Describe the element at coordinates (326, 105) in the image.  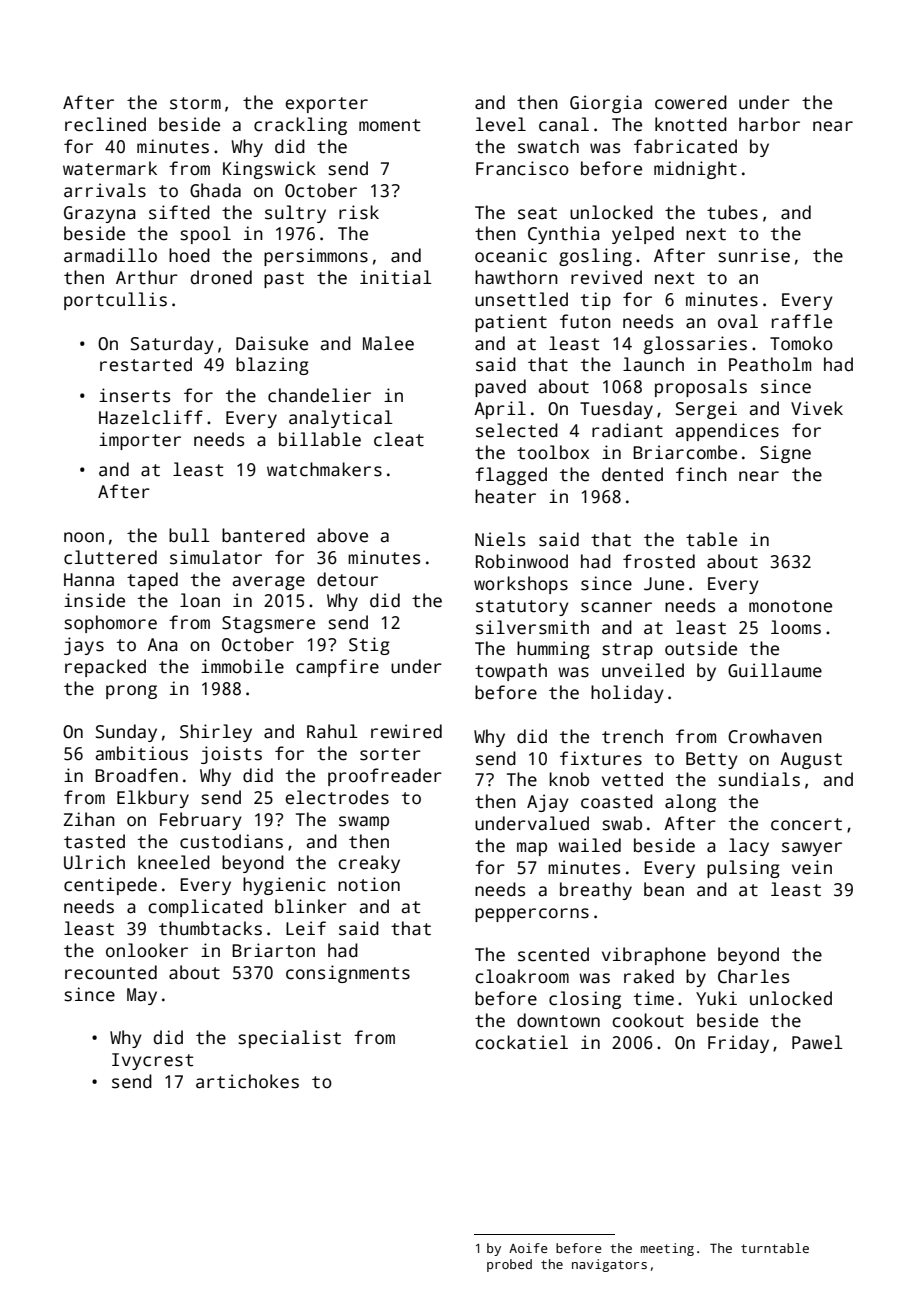
I see `exporter` at that location.
